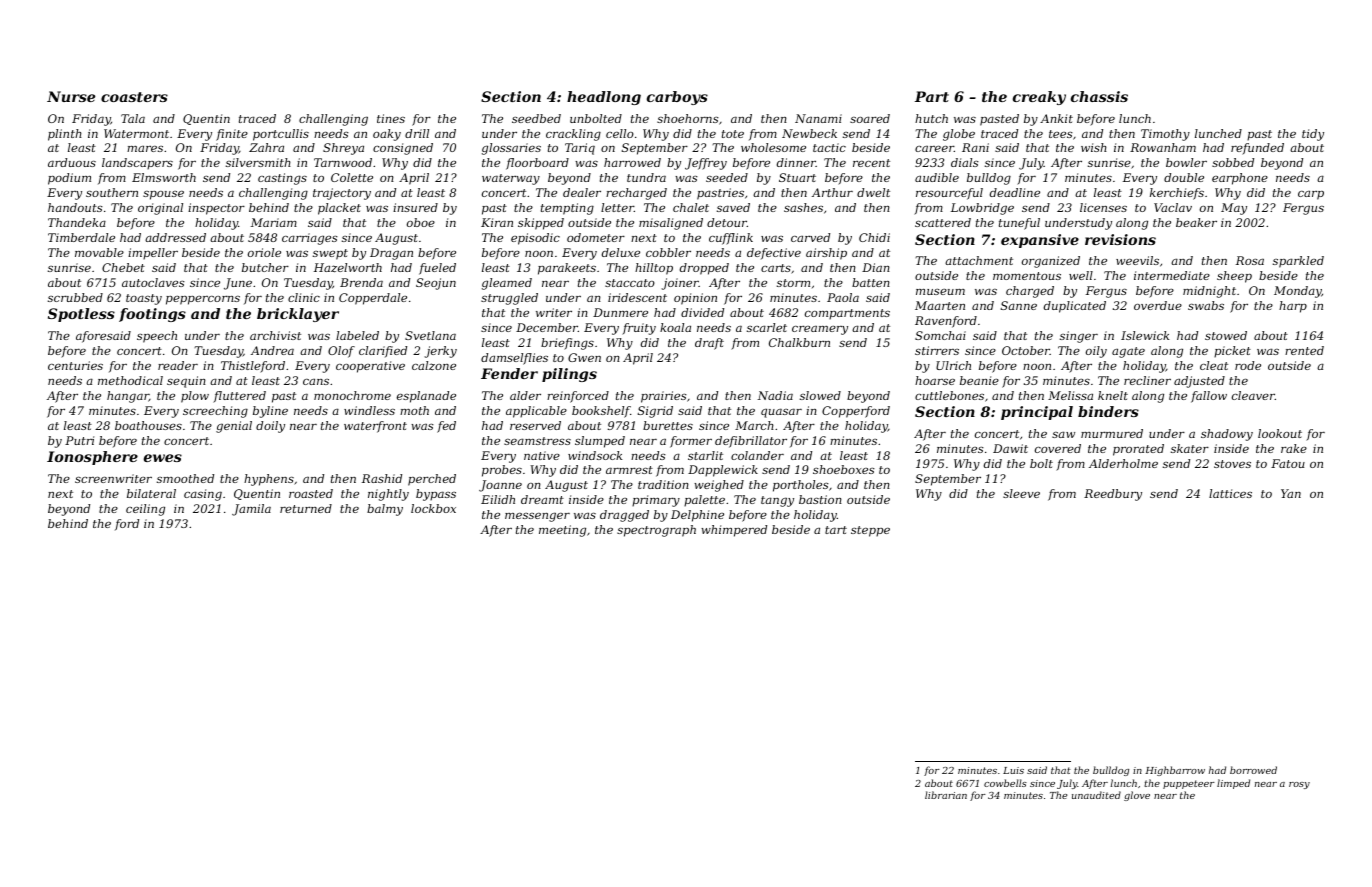  Describe the element at coordinates (1013, 770) in the page. I see `Luis` at that location.
